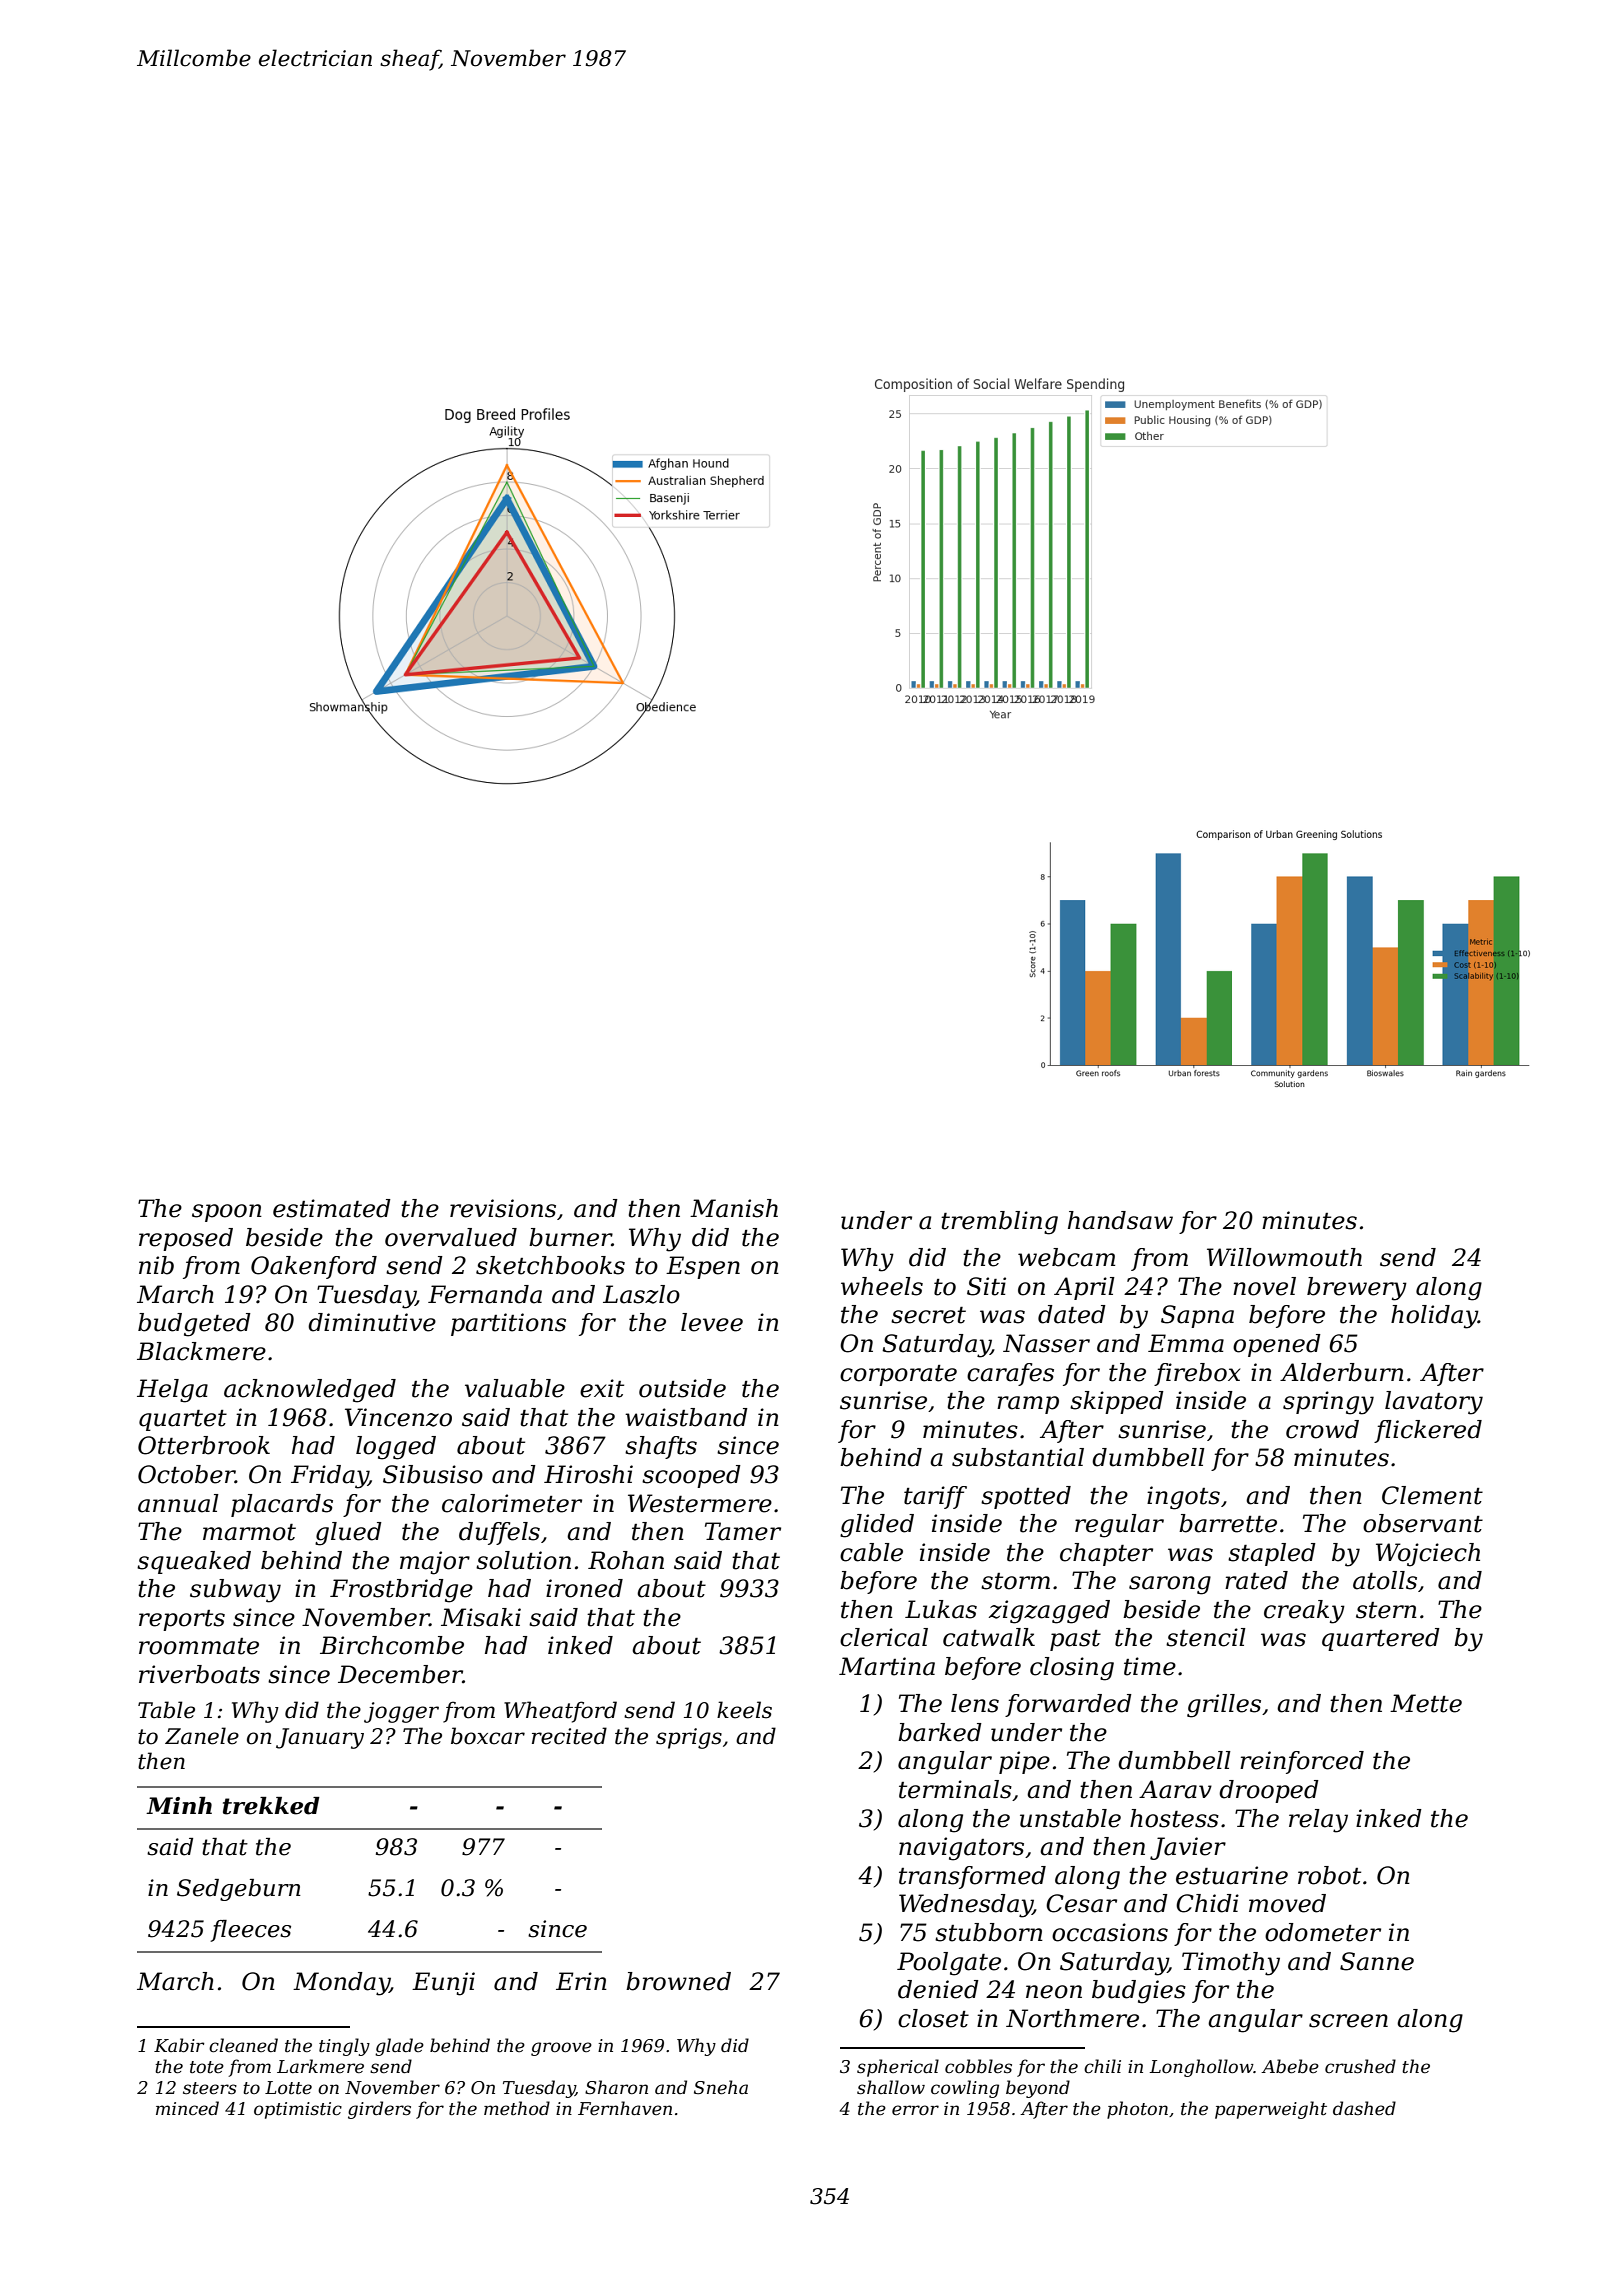  Describe the element at coordinates (314, 1267) in the document. I see `Oakenford` at that location.
